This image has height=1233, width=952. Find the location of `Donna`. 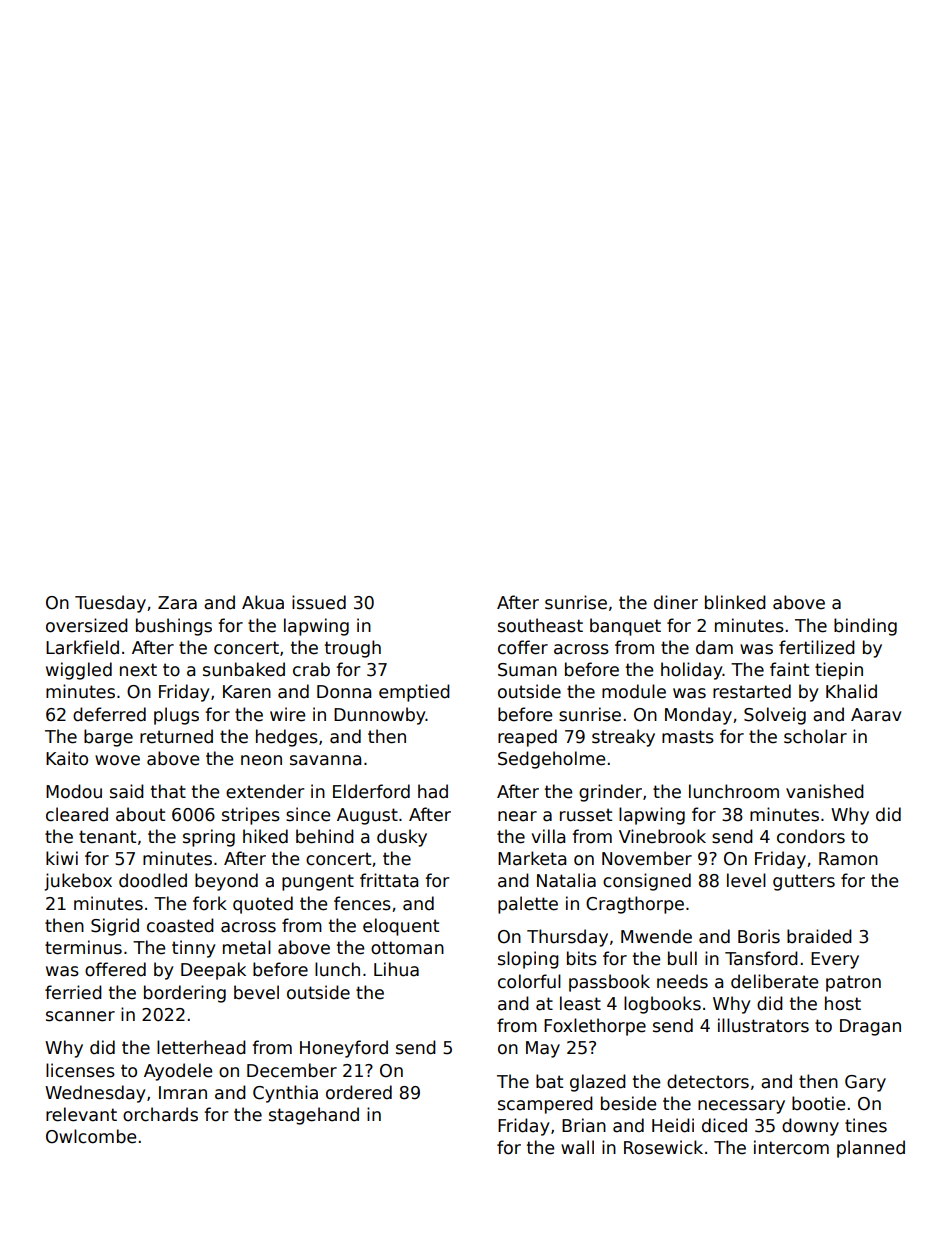

Donna is located at coordinates (344, 692).
